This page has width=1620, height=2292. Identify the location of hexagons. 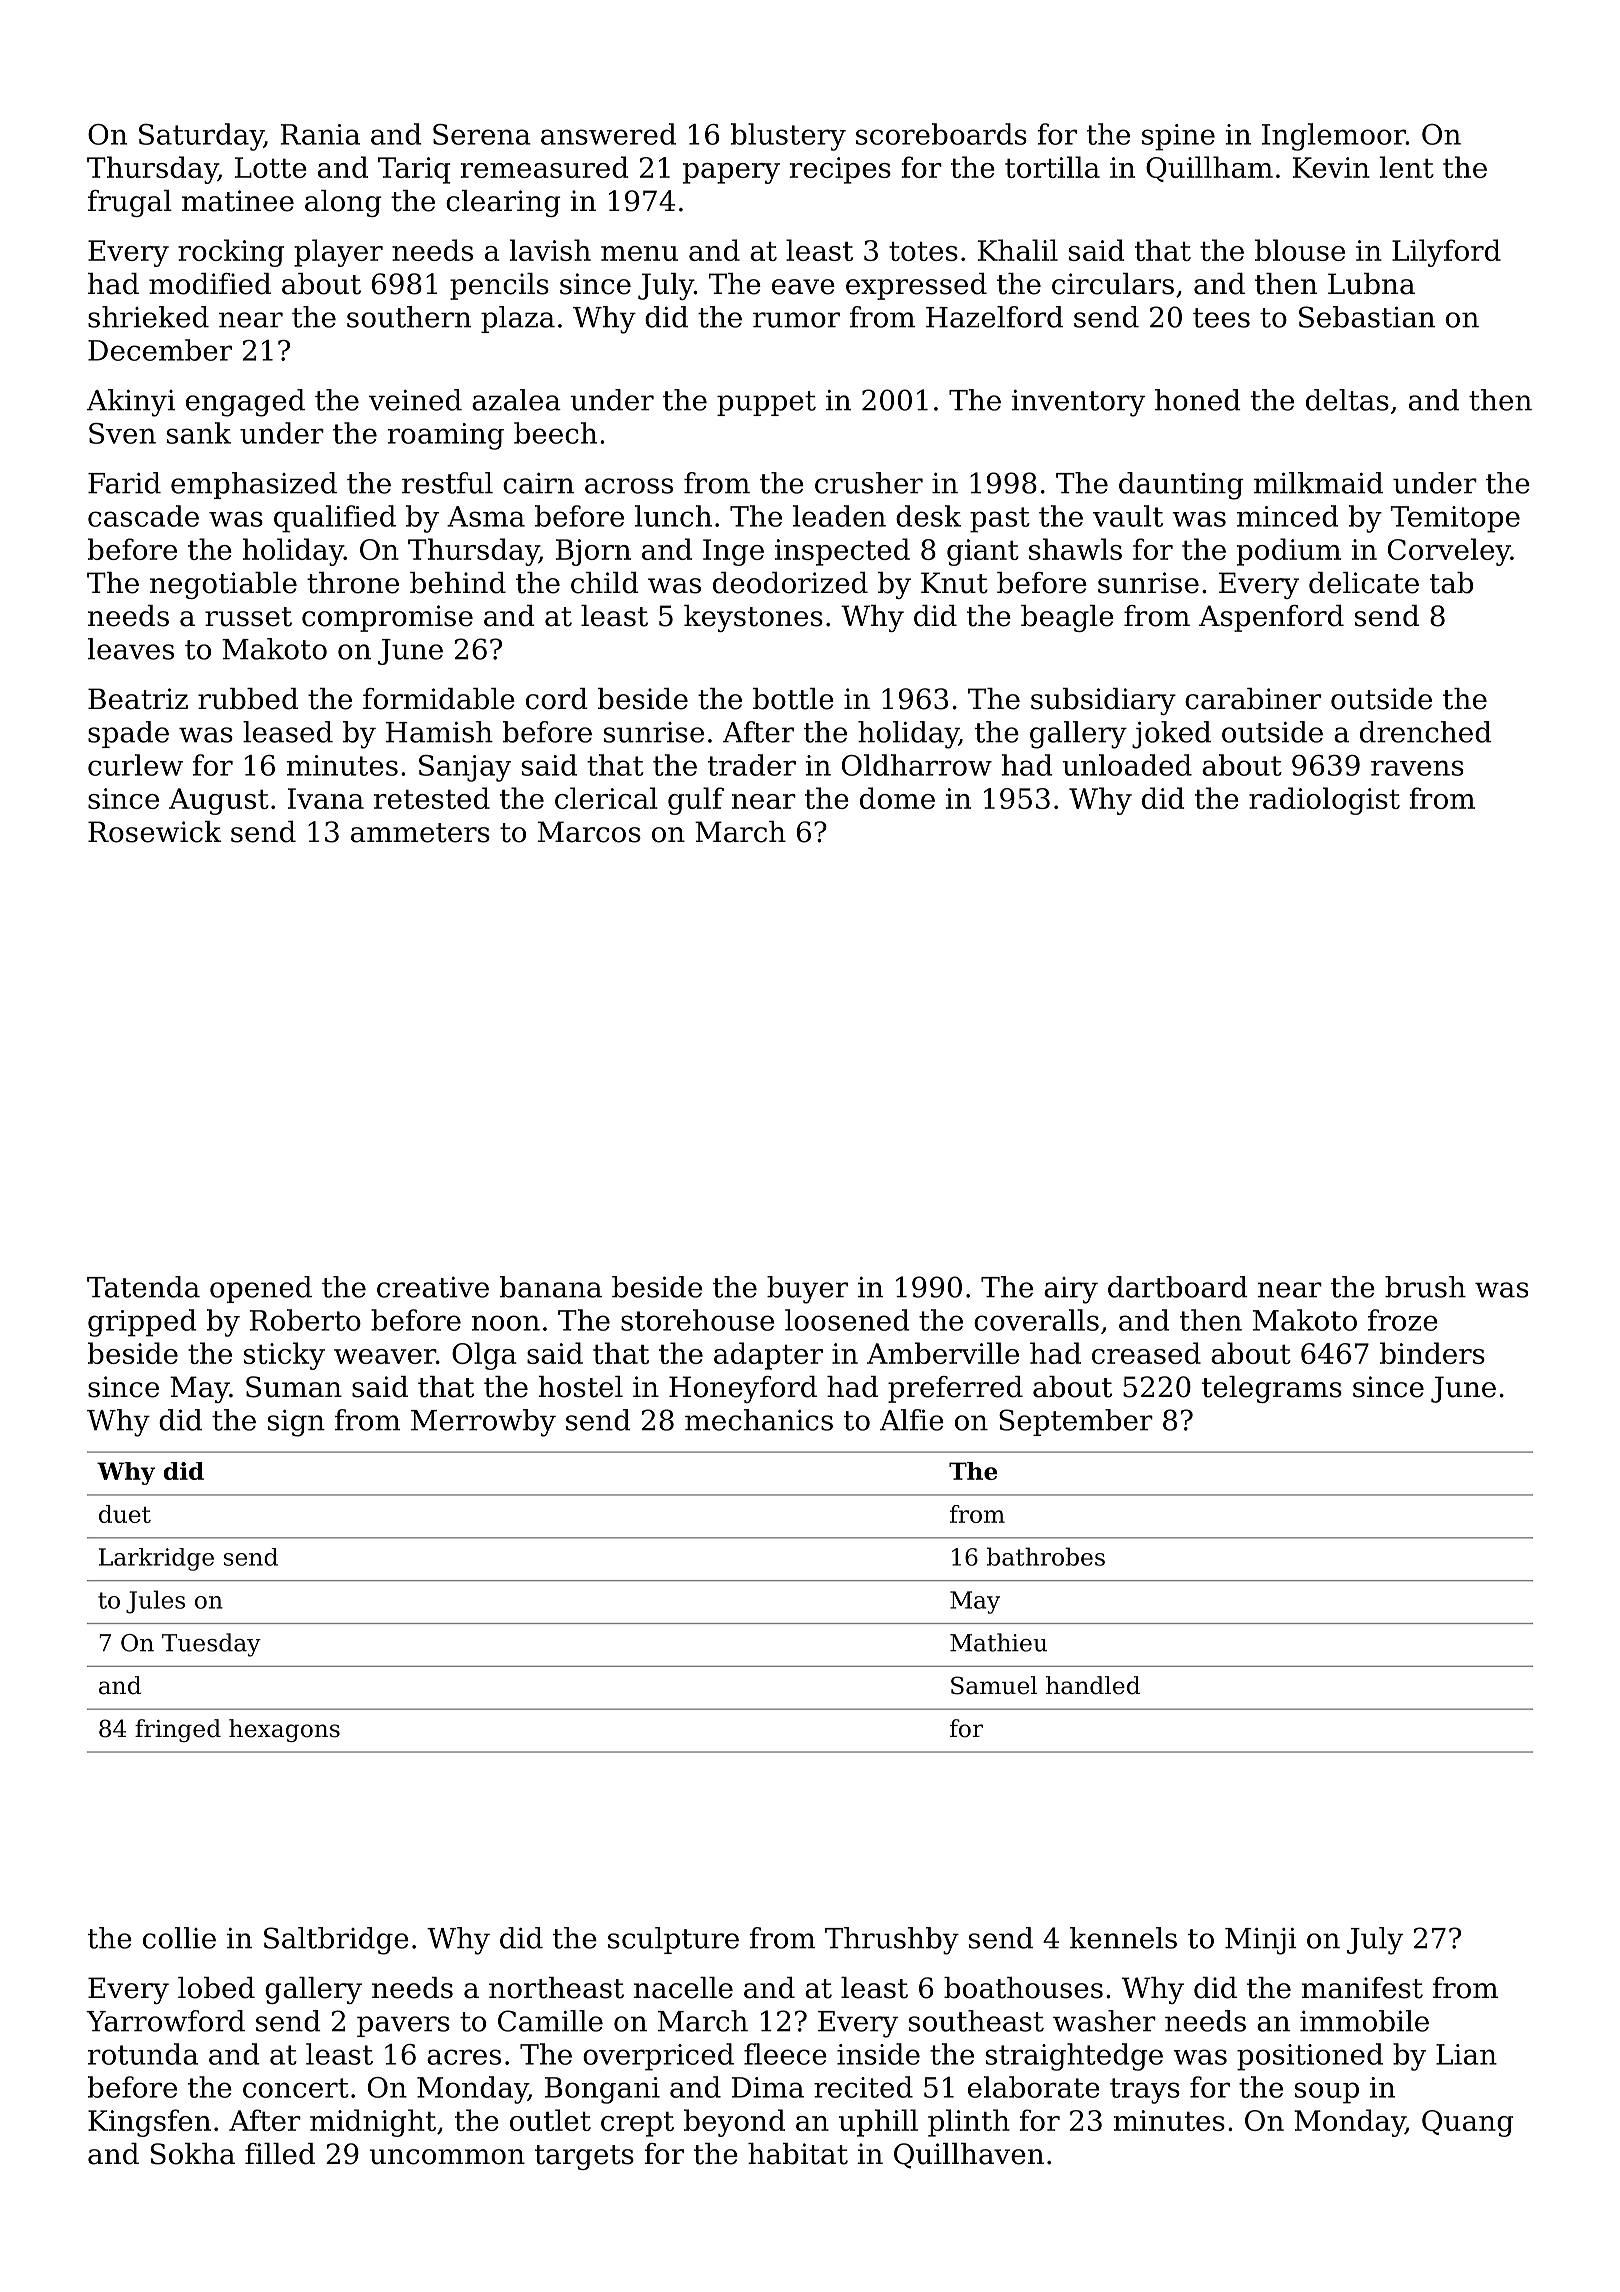
(284, 1730).
